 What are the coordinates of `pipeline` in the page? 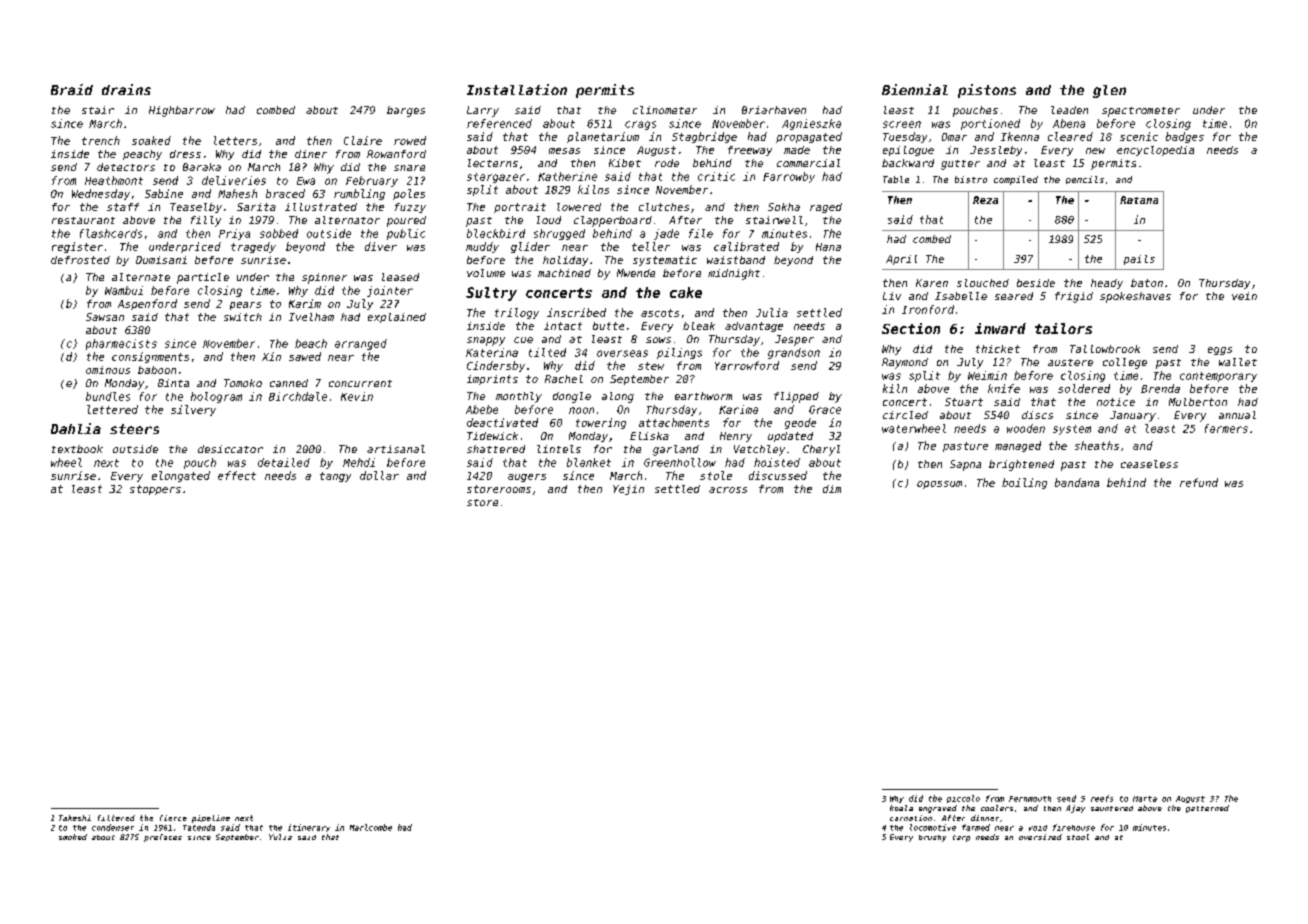 It's located at (211, 819).
